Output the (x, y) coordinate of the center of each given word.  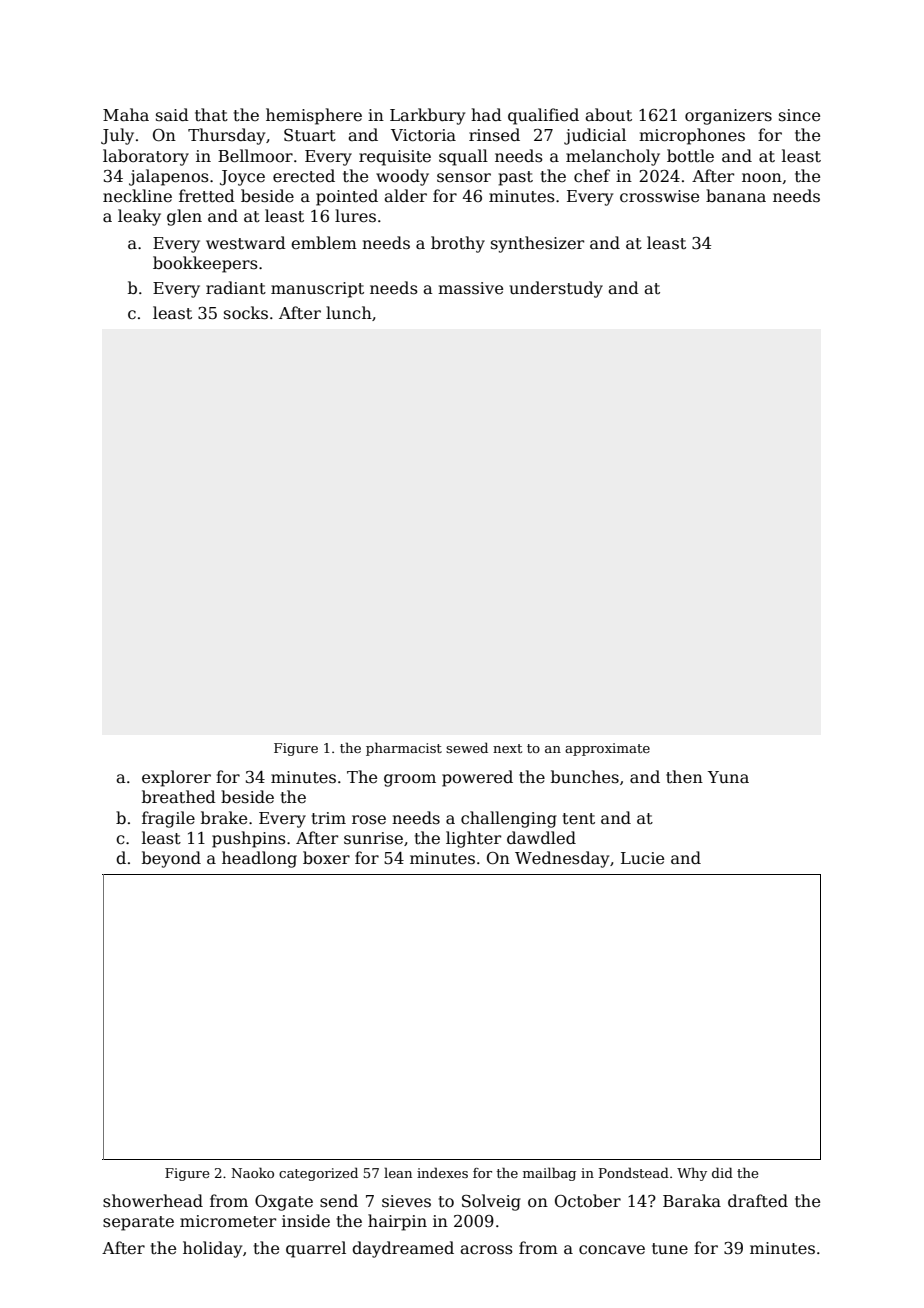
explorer (176, 778)
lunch (349, 312)
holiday (212, 1249)
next (507, 748)
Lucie (642, 858)
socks (246, 313)
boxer (326, 857)
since (799, 115)
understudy (556, 289)
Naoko (252, 1172)
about (608, 114)
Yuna (728, 777)
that (211, 115)
